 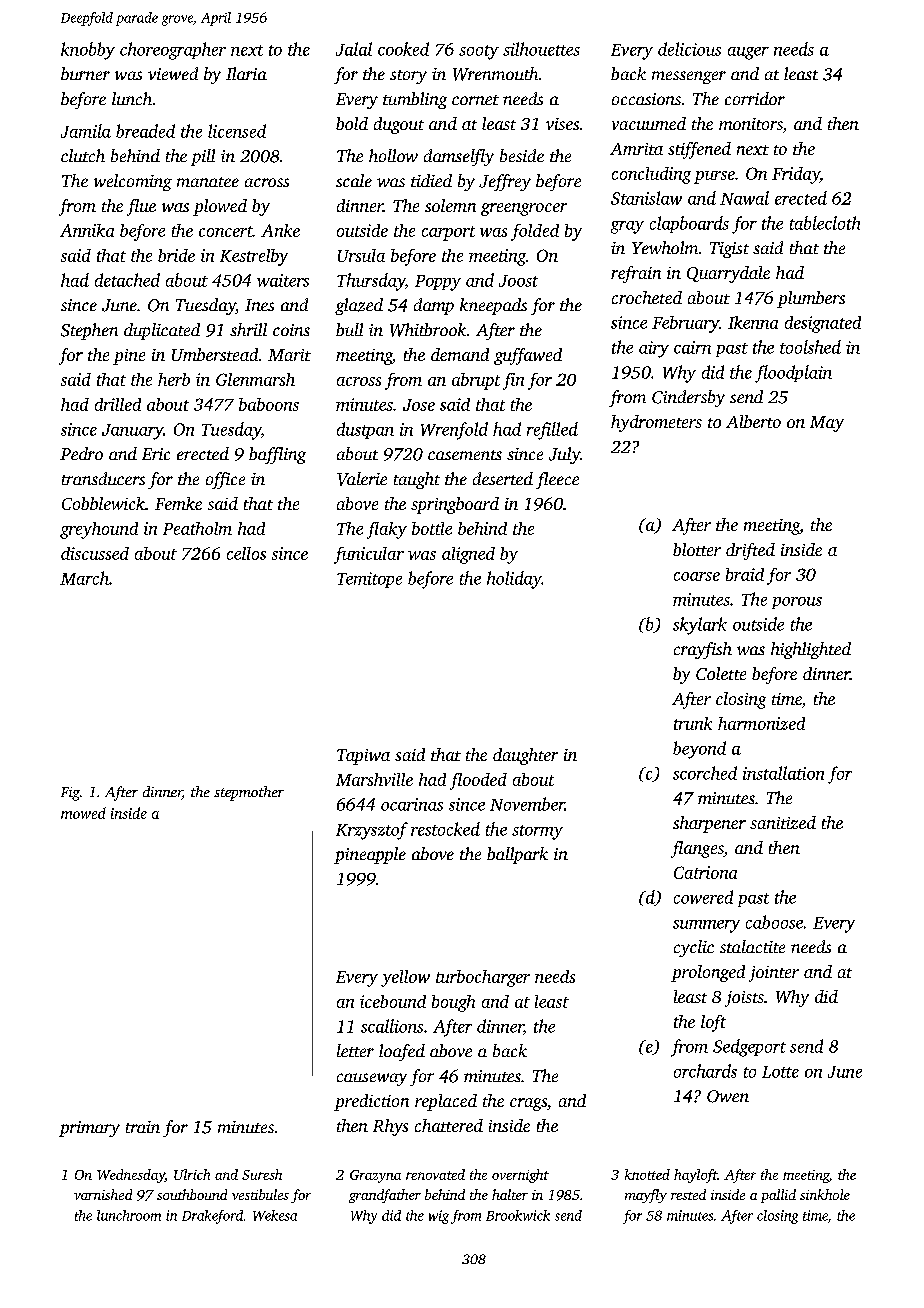 I want to click on trunk, so click(x=693, y=723).
